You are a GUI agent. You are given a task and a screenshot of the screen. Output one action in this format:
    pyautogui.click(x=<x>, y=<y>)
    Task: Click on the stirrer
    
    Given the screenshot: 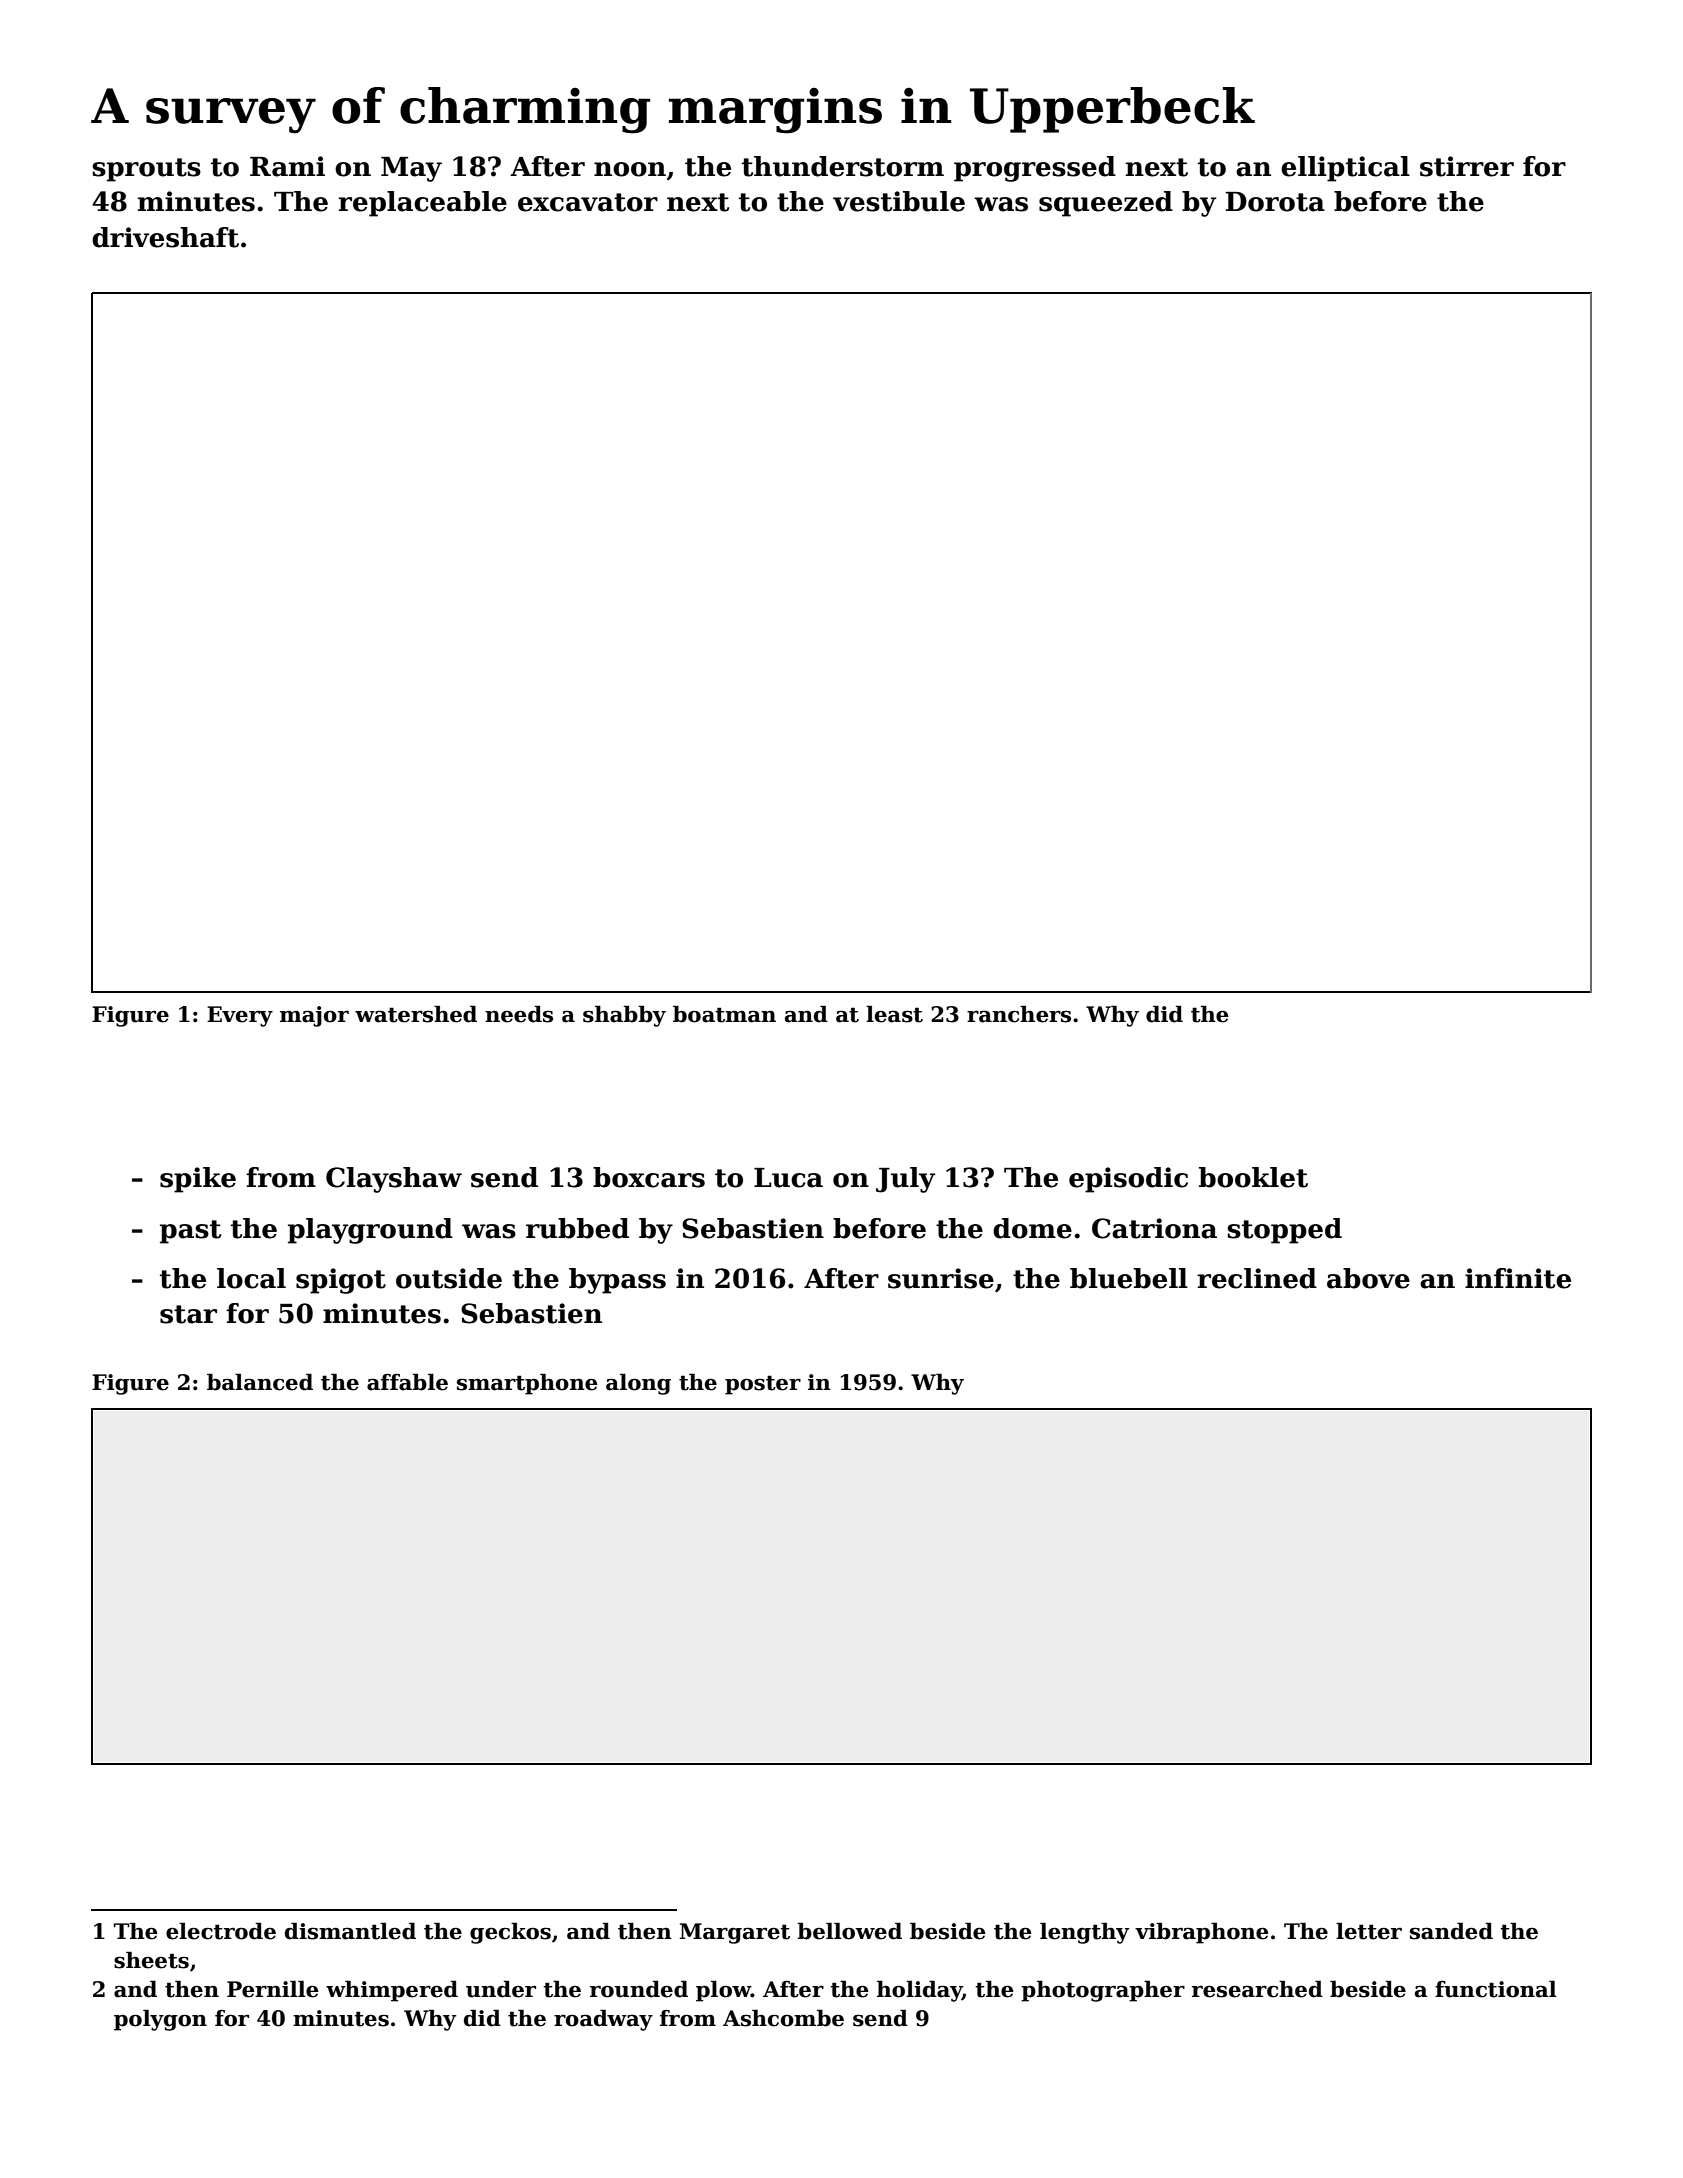 What is the action you would take?
    pyautogui.click(x=1467, y=166)
